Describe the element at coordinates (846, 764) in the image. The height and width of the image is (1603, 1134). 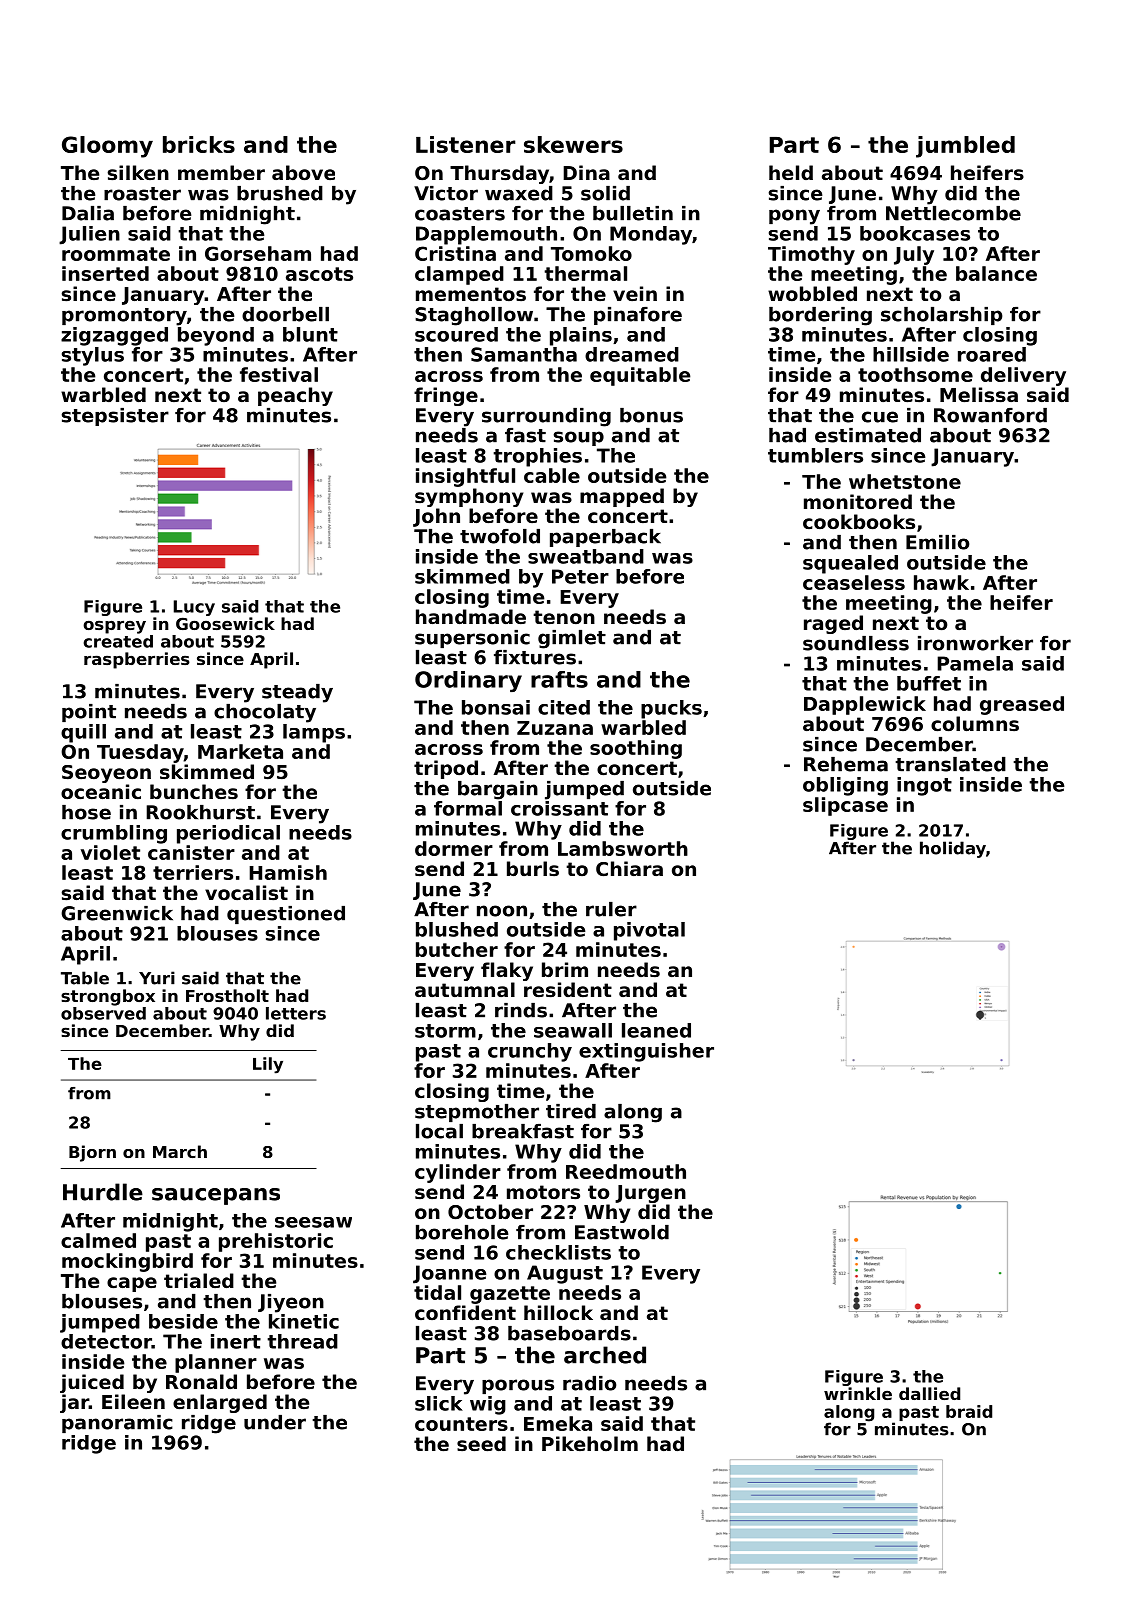
I see `Rehema` at that location.
